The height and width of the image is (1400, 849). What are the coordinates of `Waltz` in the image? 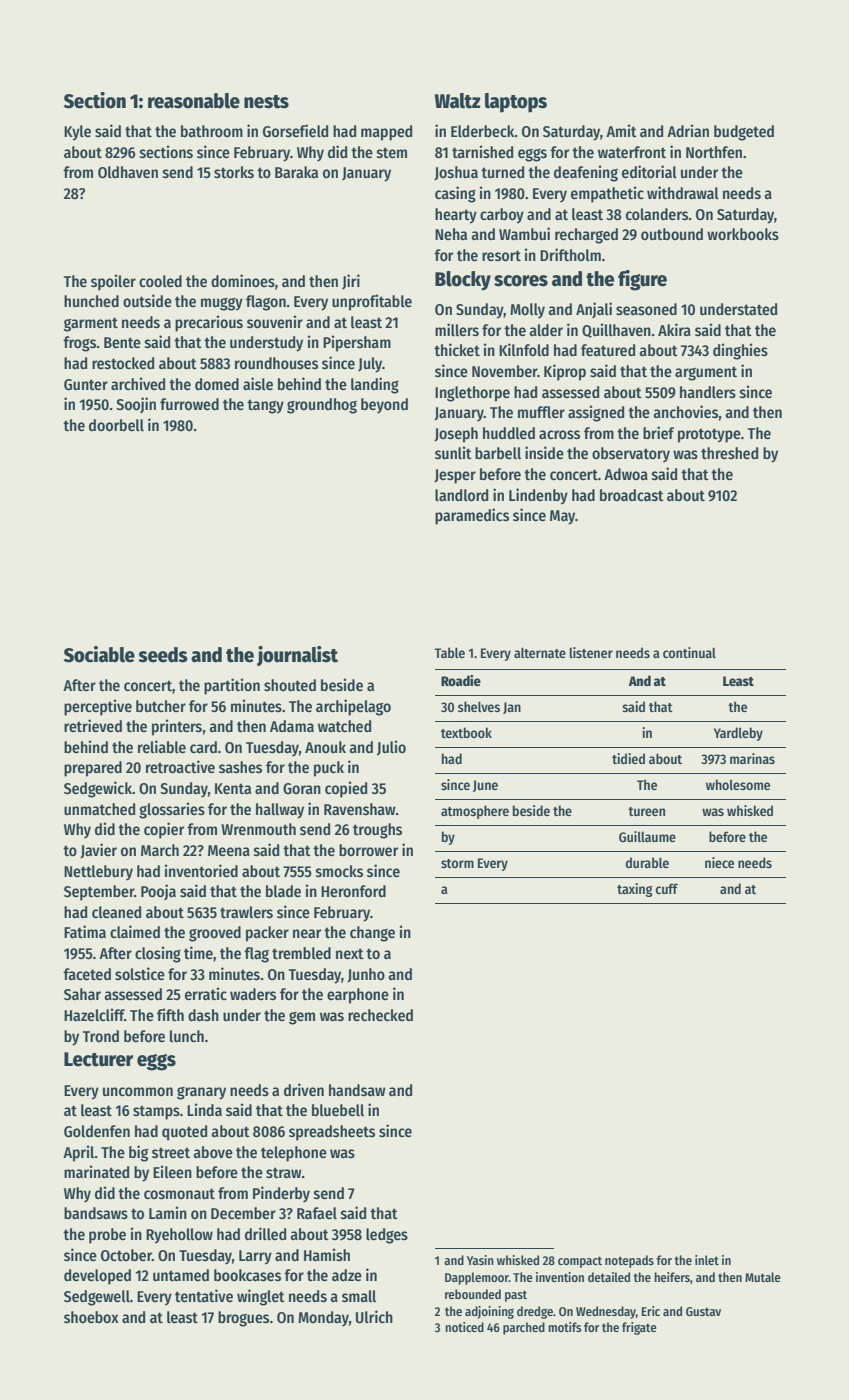 It's located at (457, 101).
